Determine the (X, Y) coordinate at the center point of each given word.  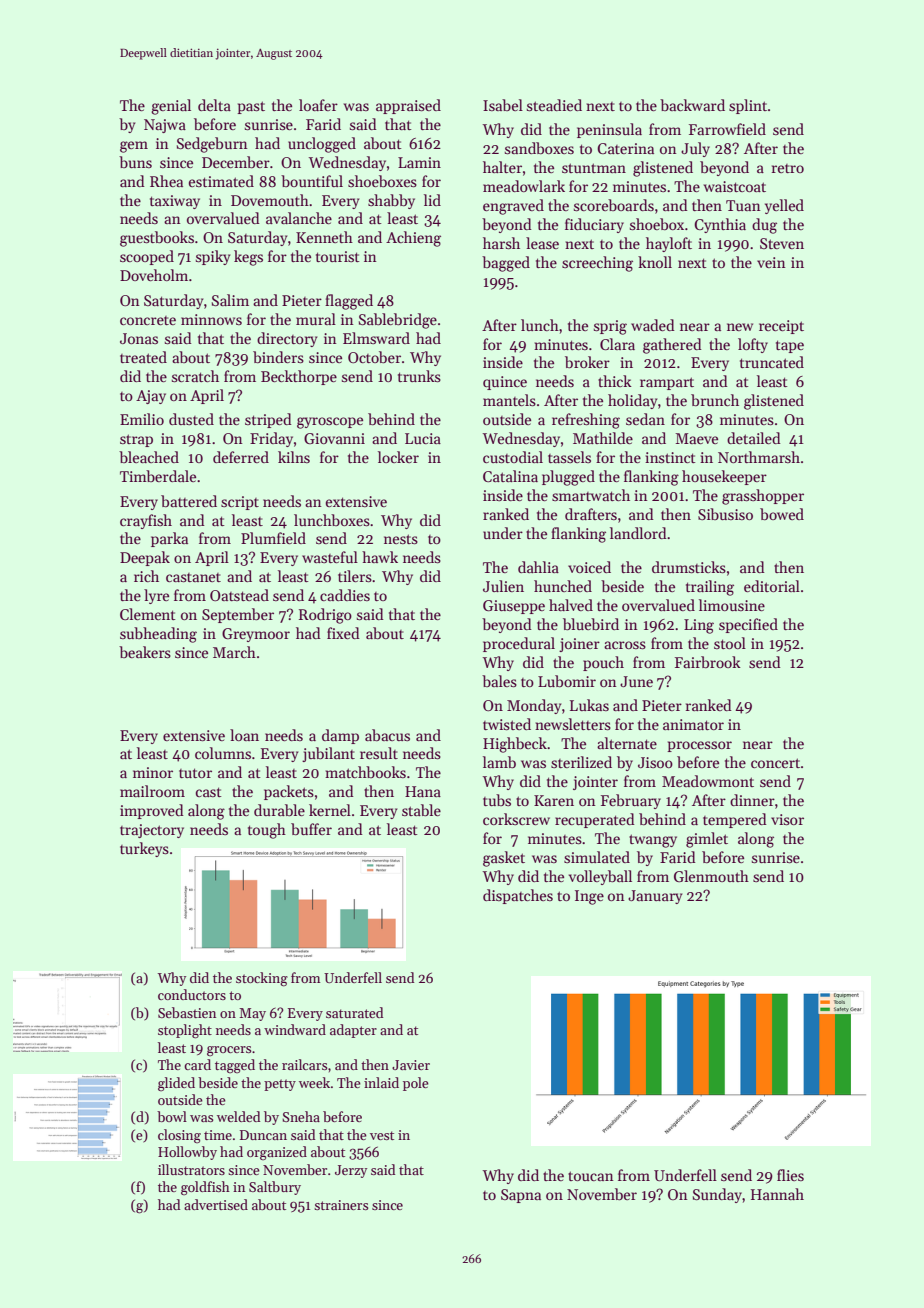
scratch (195, 376)
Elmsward (376, 338)
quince (505, 383)
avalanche (299, 218)
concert (775, 763)
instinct (670, 457)
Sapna (521, 1196)
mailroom (152, 791)
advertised (216, 1204)
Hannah (777, 1194)
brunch (715, 400)
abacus (387, 735)
